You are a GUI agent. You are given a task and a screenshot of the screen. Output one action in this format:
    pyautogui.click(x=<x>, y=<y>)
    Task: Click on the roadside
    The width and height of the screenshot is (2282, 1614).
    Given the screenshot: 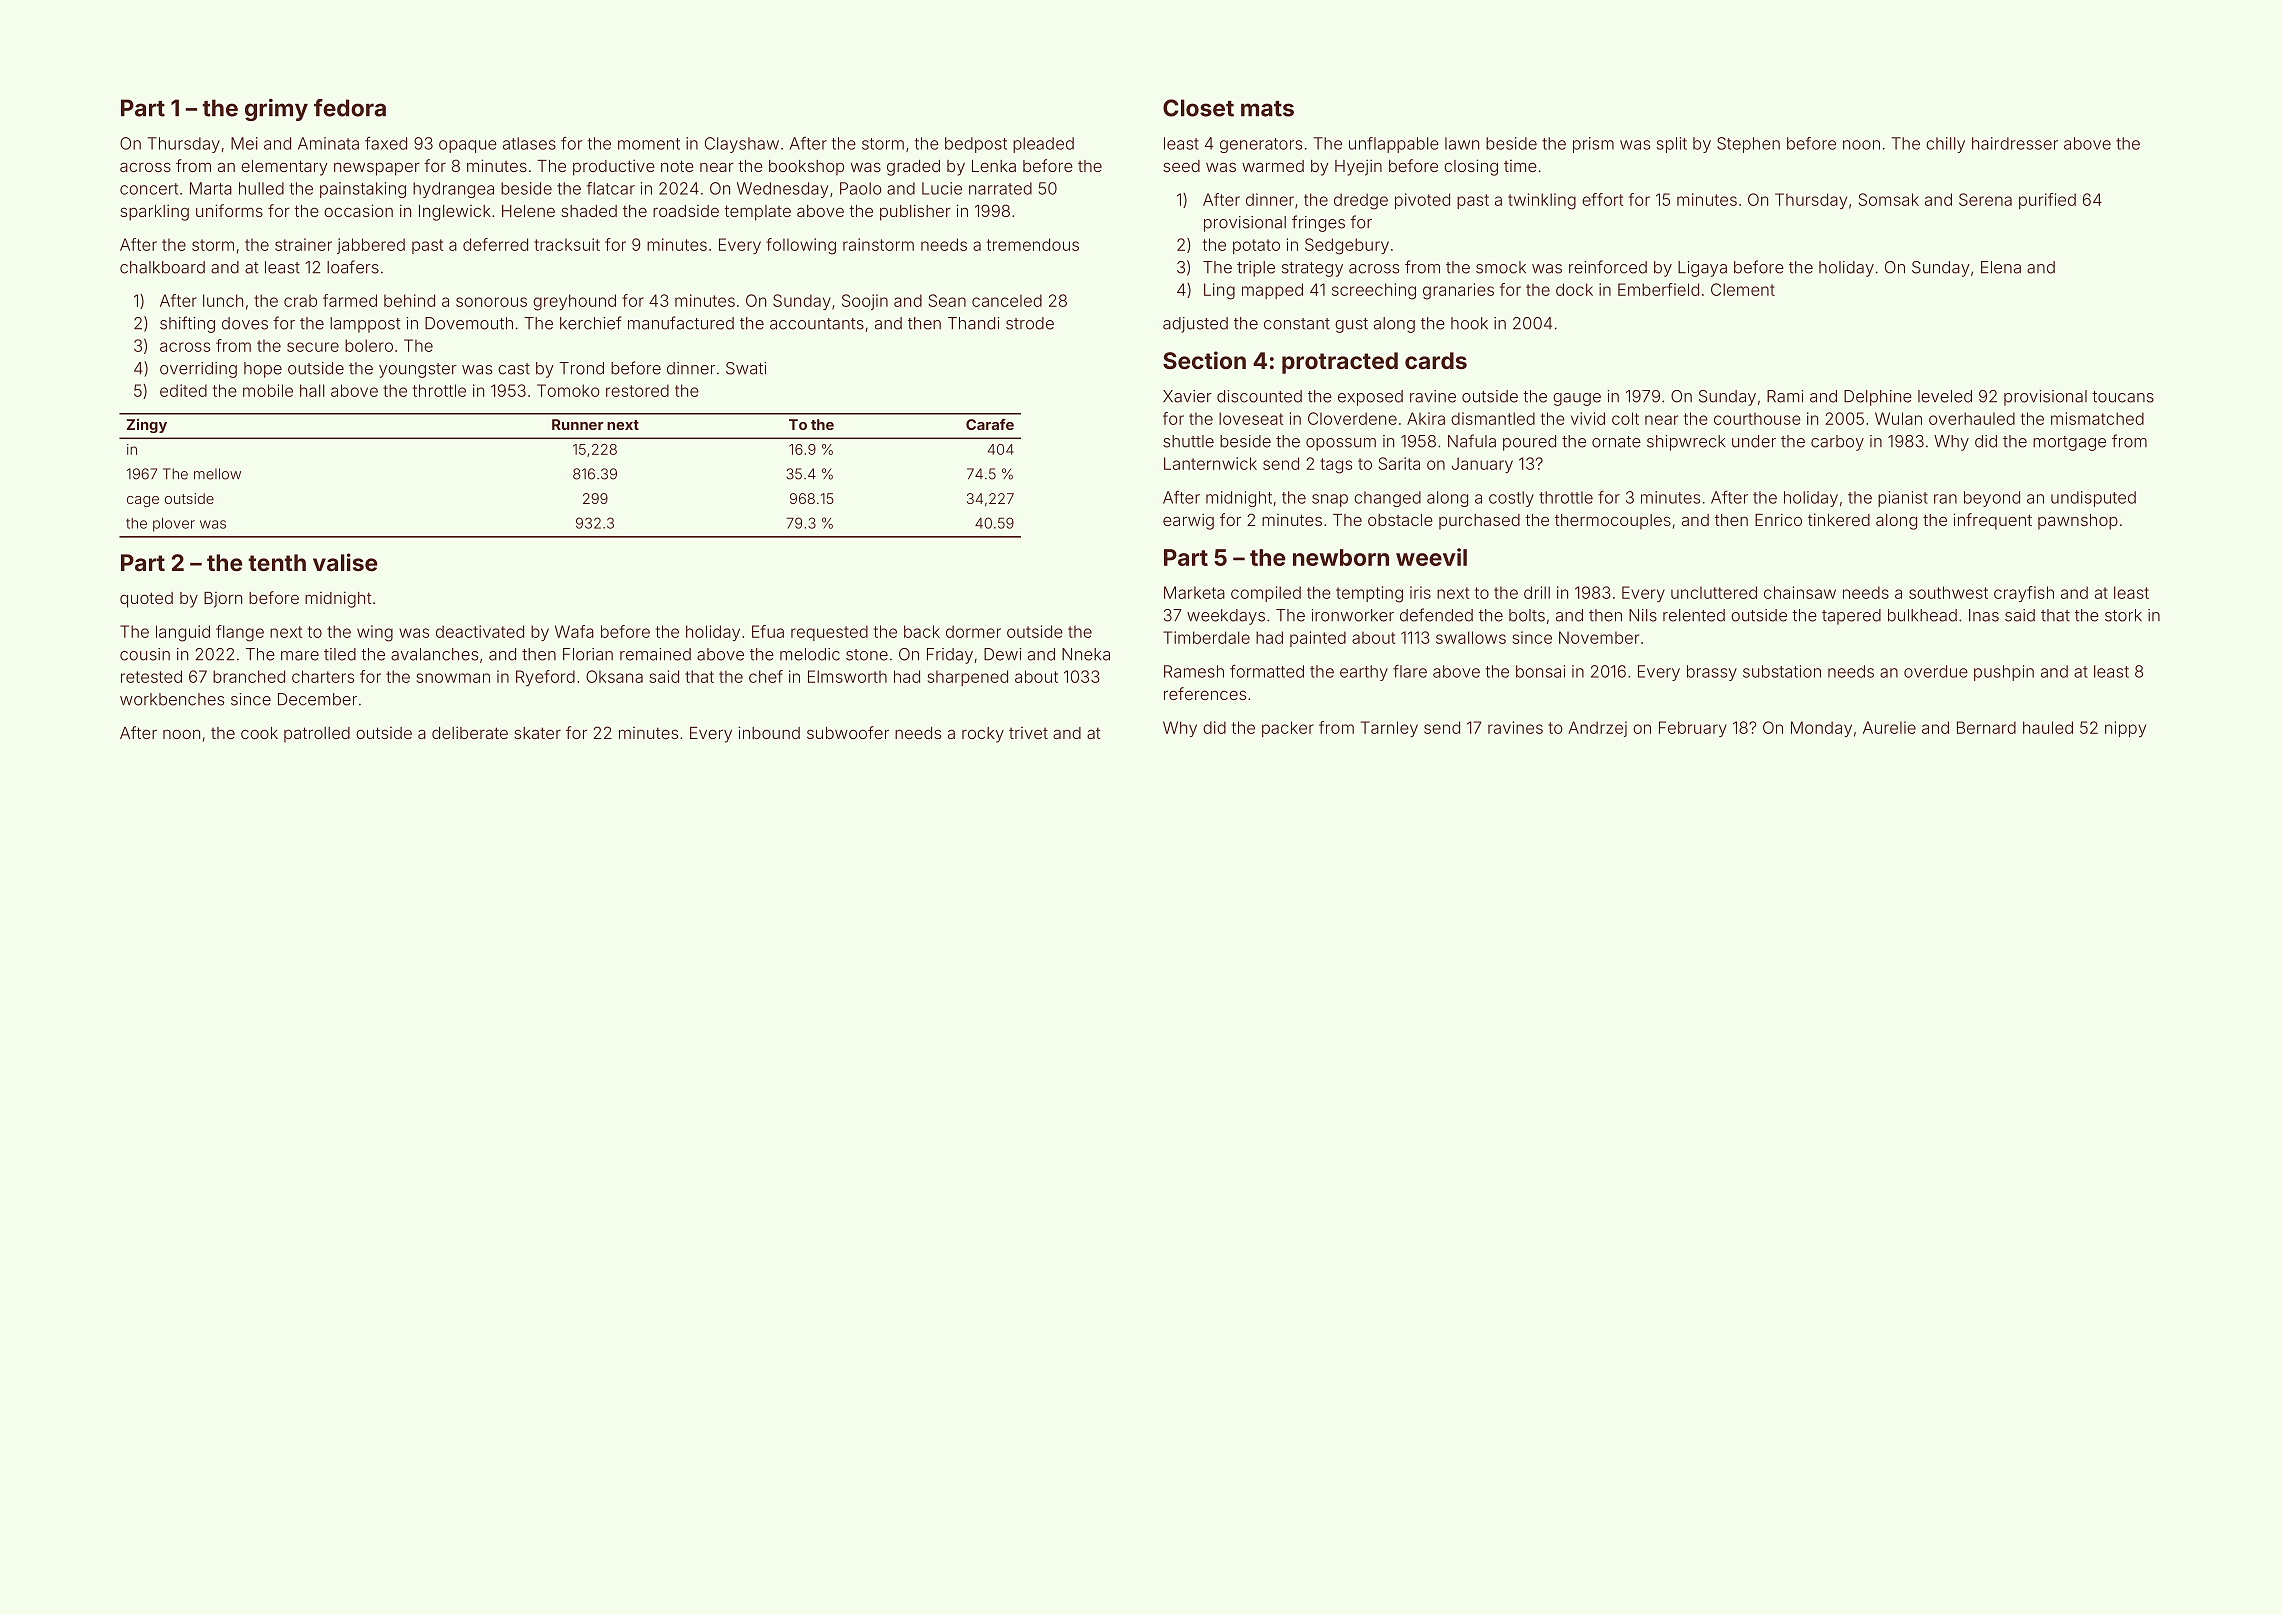 What is the action you would take?
    pyautogui.click(x=686, y=211)
